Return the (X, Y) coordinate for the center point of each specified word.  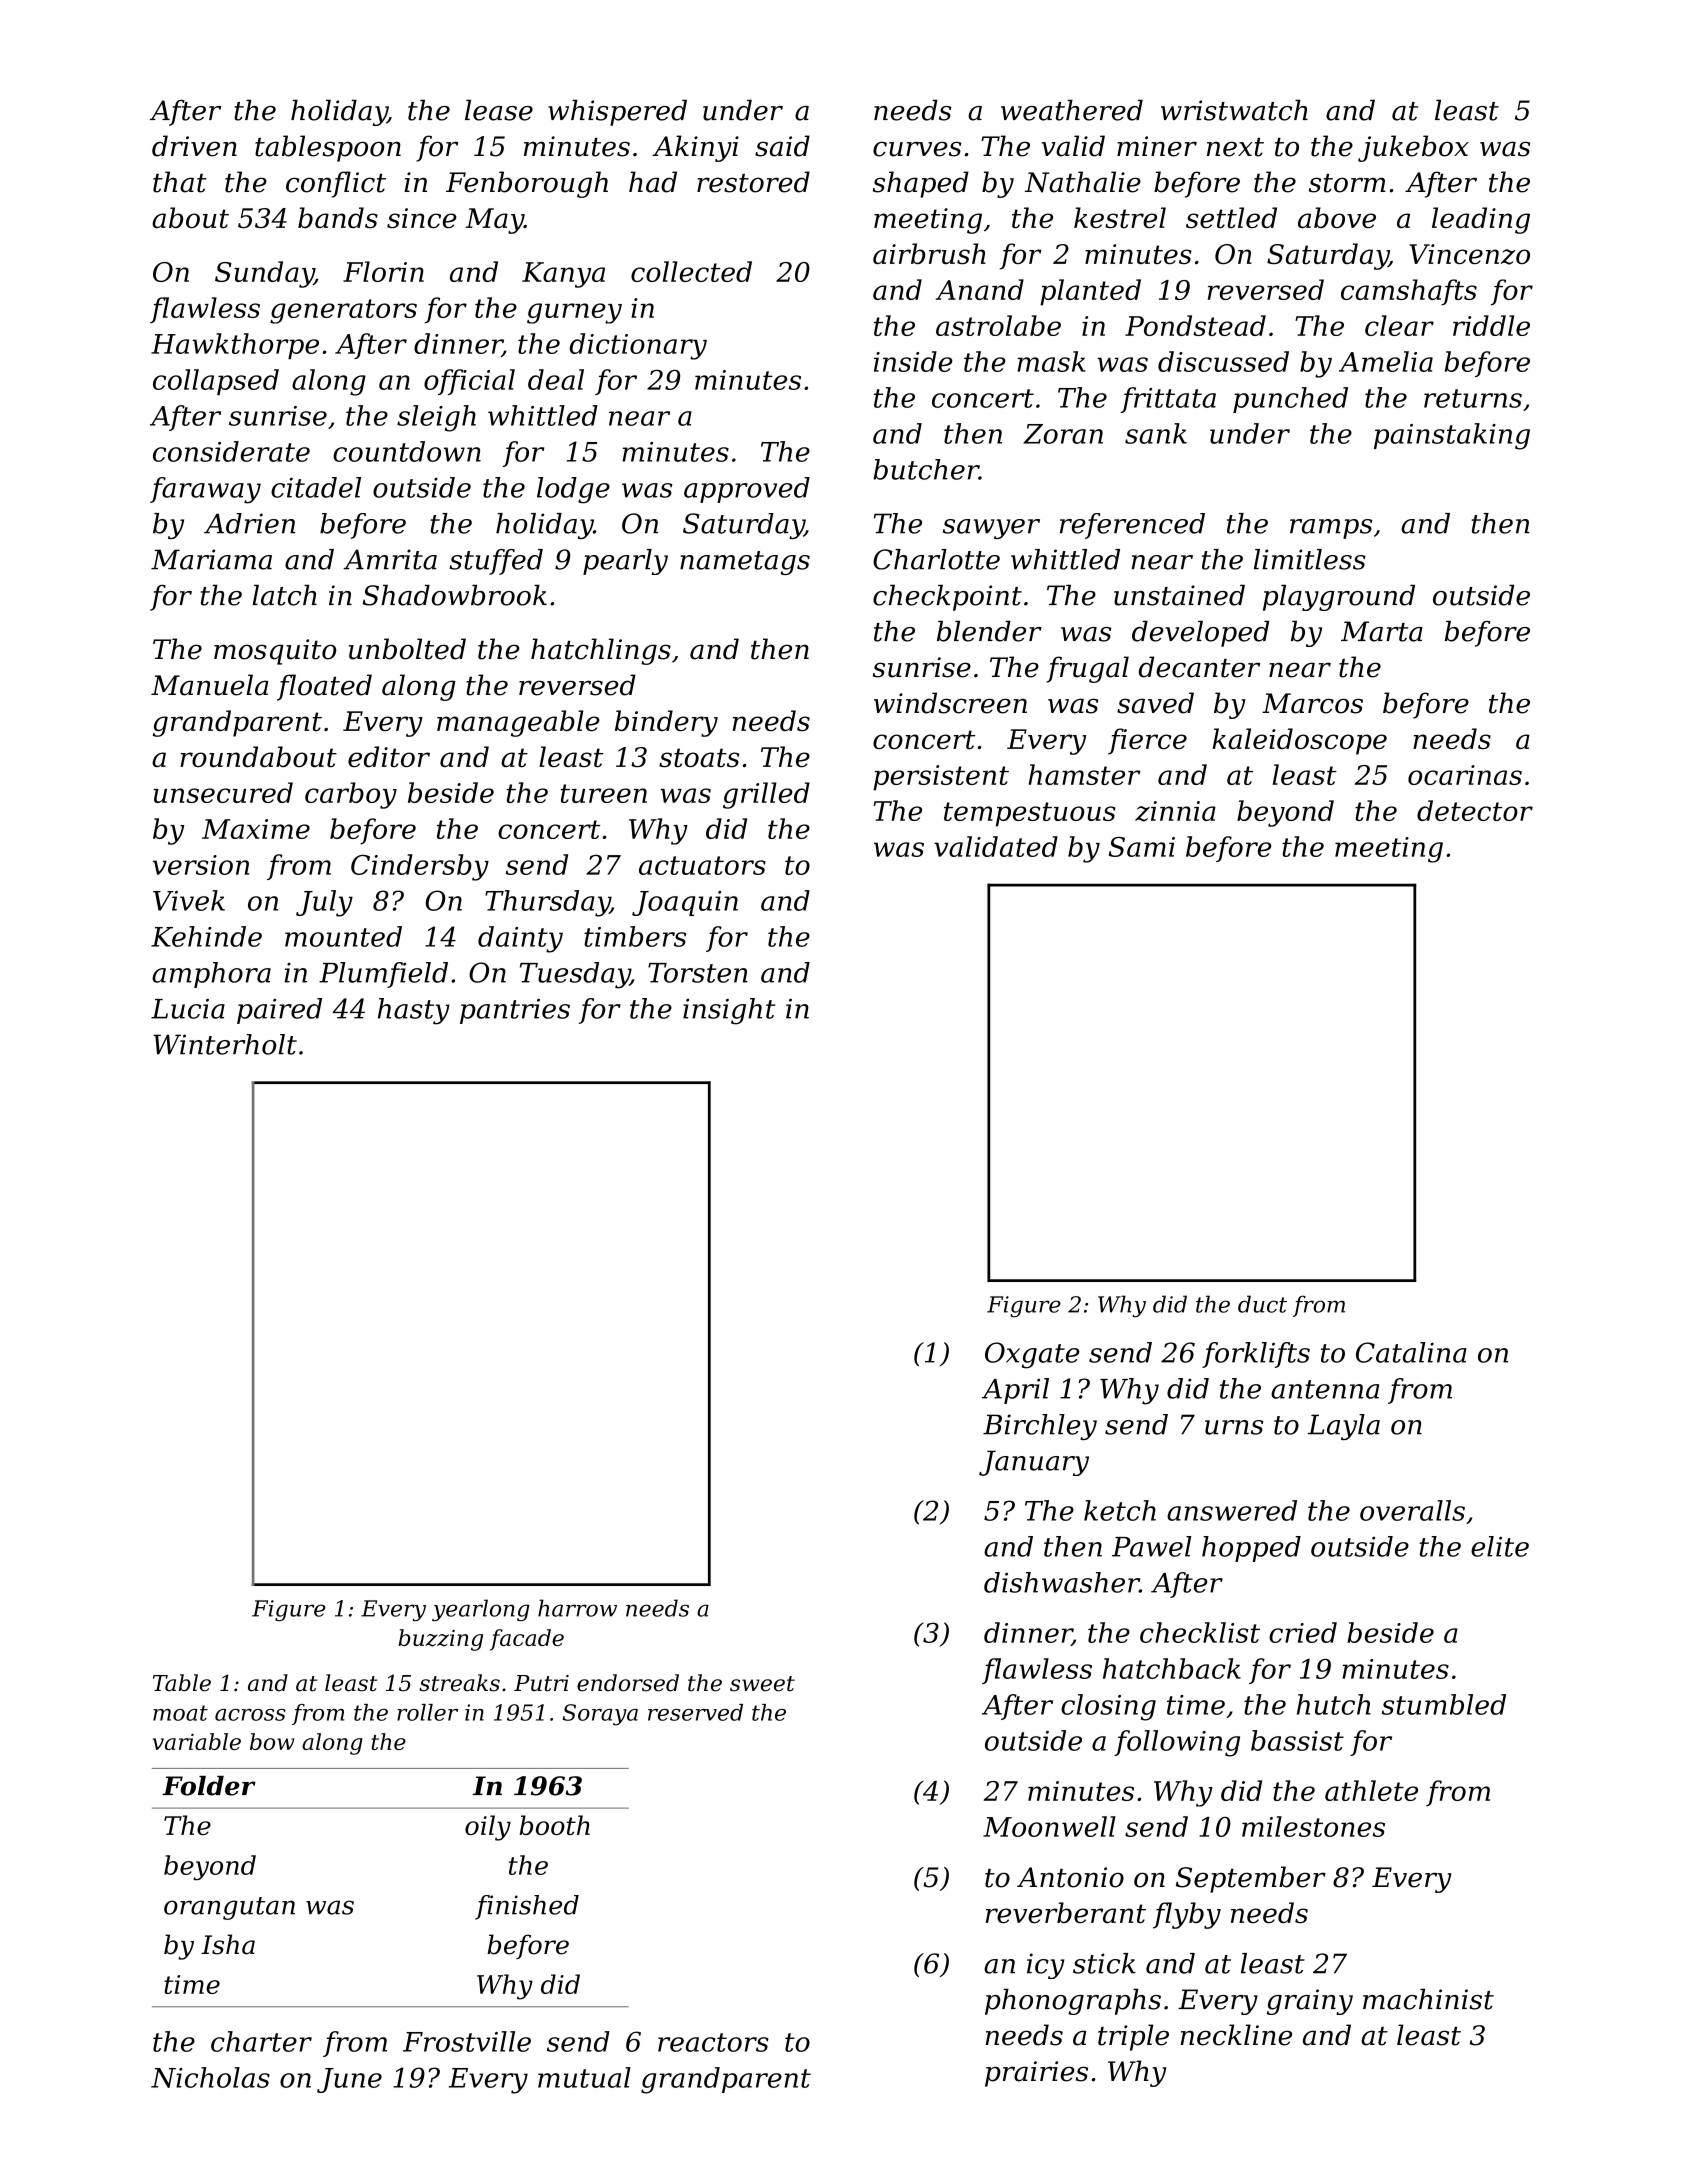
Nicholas (210, 2077)
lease (499, 110)
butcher (926, 469)
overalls (1412, 1510)
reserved (695, 1712)
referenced (1132, 526)
